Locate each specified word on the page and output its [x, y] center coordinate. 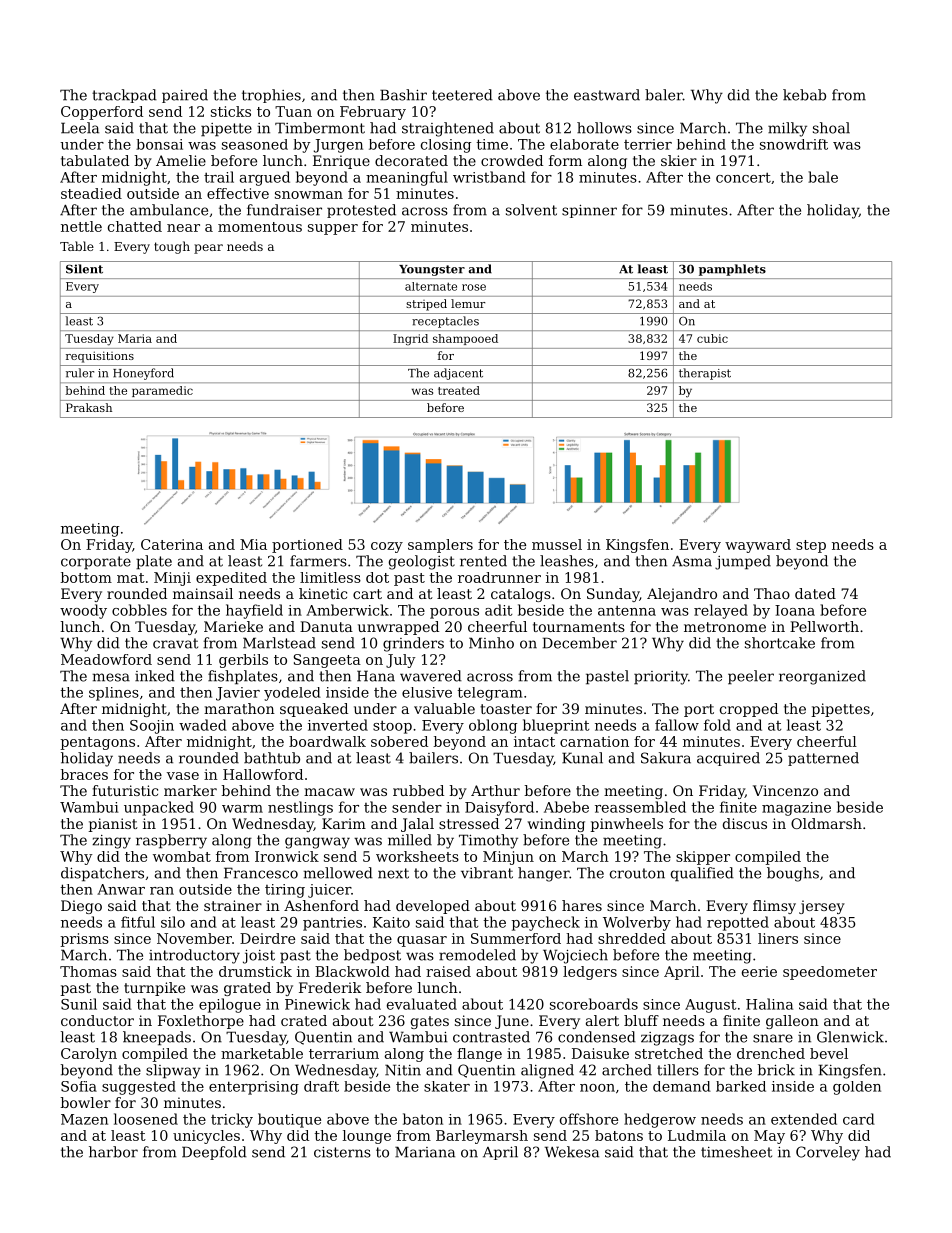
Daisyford [499, 808]
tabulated [95, 160]
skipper [703, 858]
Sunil [79, 1004]
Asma [692, 561]
